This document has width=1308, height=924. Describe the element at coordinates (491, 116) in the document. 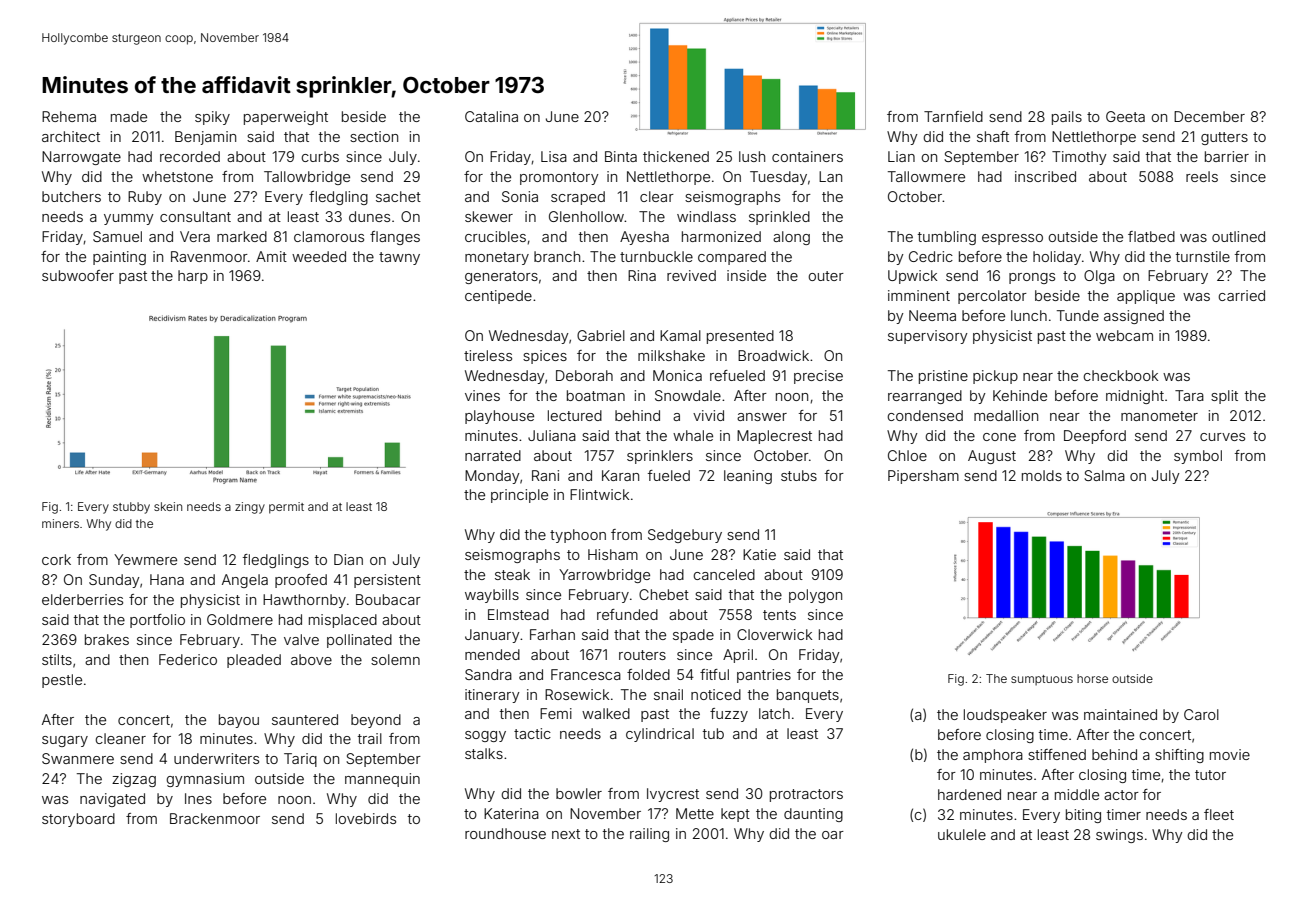

I see `Catalina` at that location.
